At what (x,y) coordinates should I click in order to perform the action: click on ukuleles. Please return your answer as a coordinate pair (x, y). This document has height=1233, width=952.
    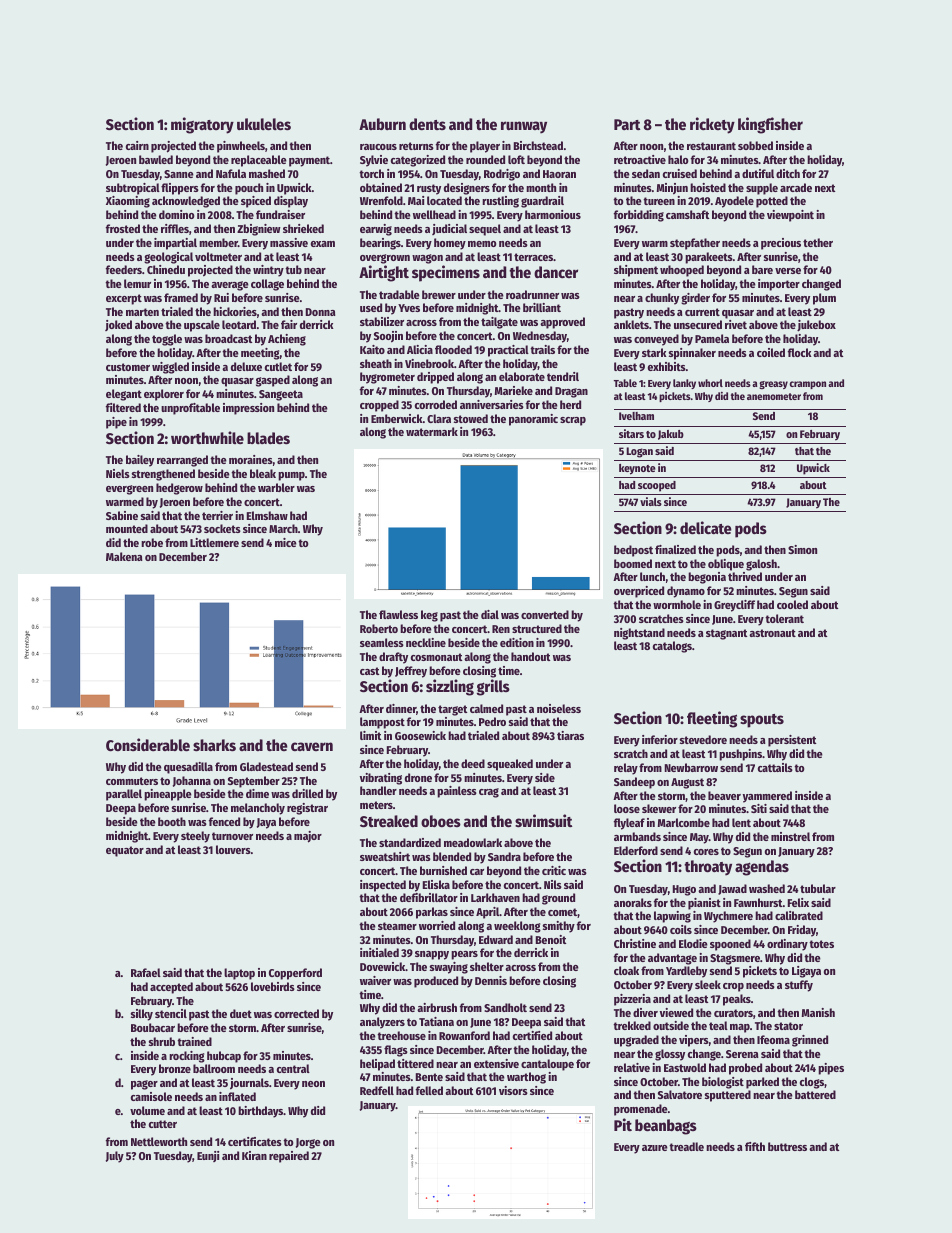
    Looking at the image, I should click on (264, 124).
